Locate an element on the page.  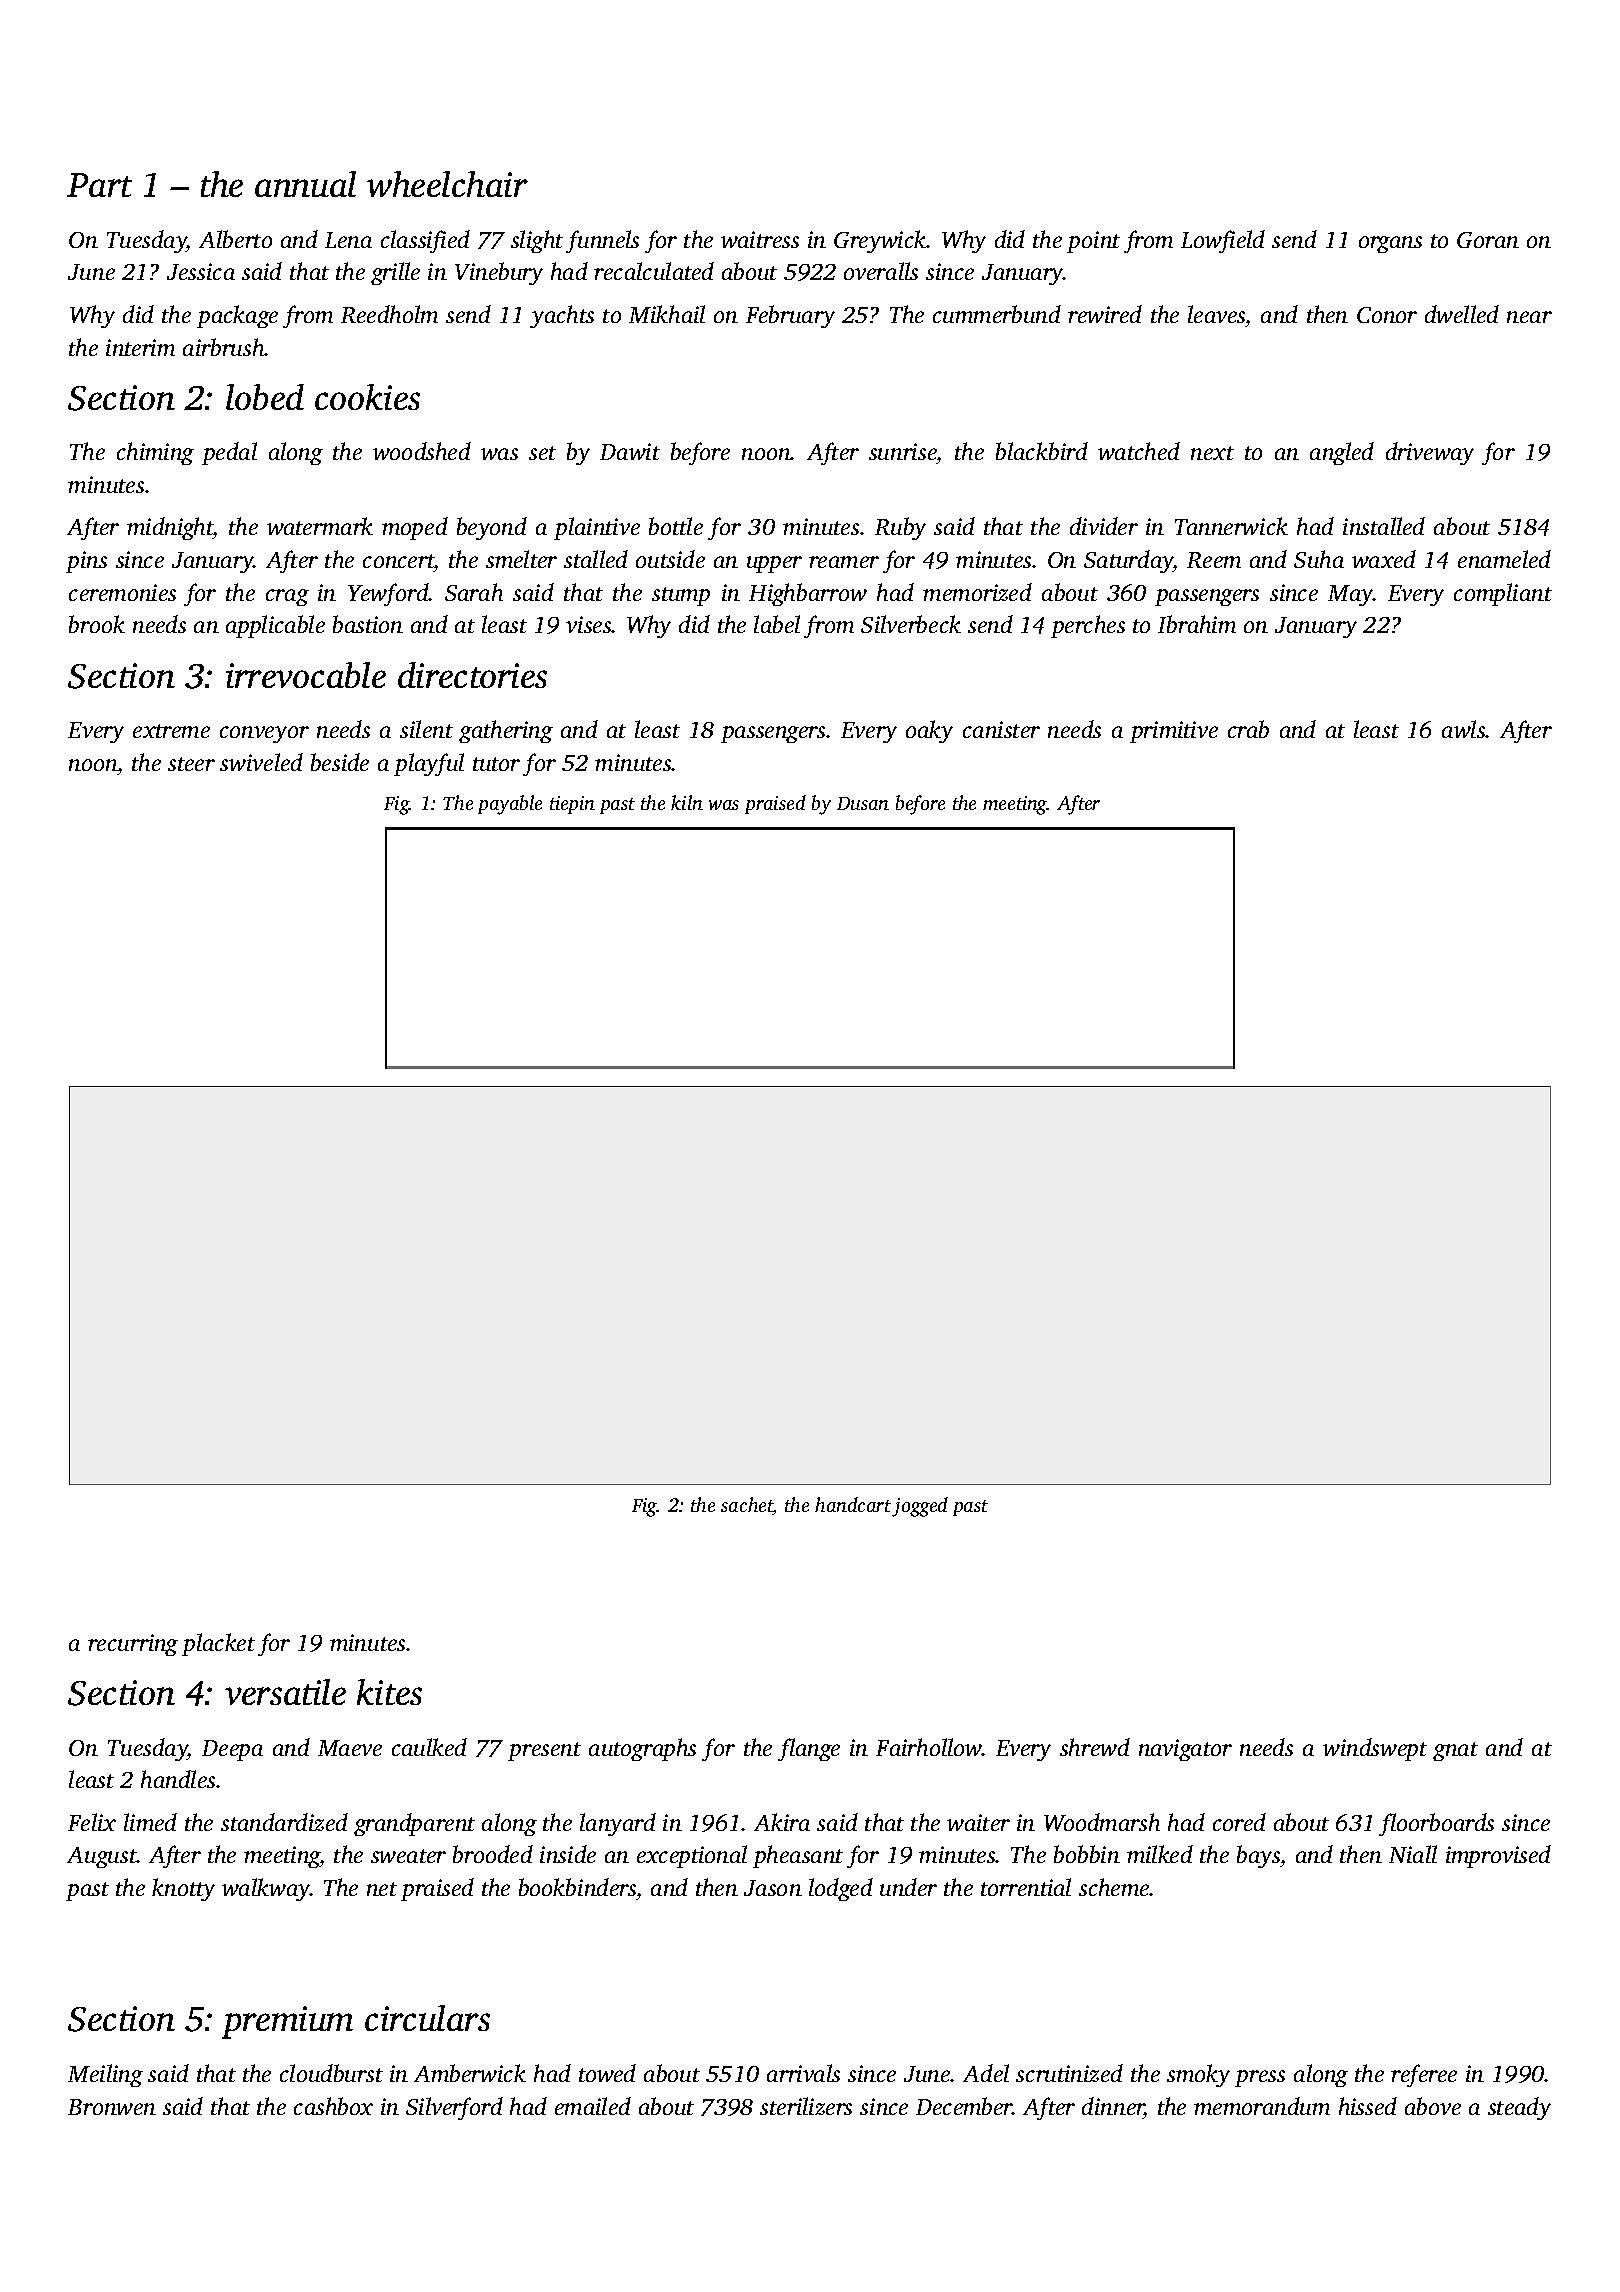
sachet is located at coordinates (747, 1506).
